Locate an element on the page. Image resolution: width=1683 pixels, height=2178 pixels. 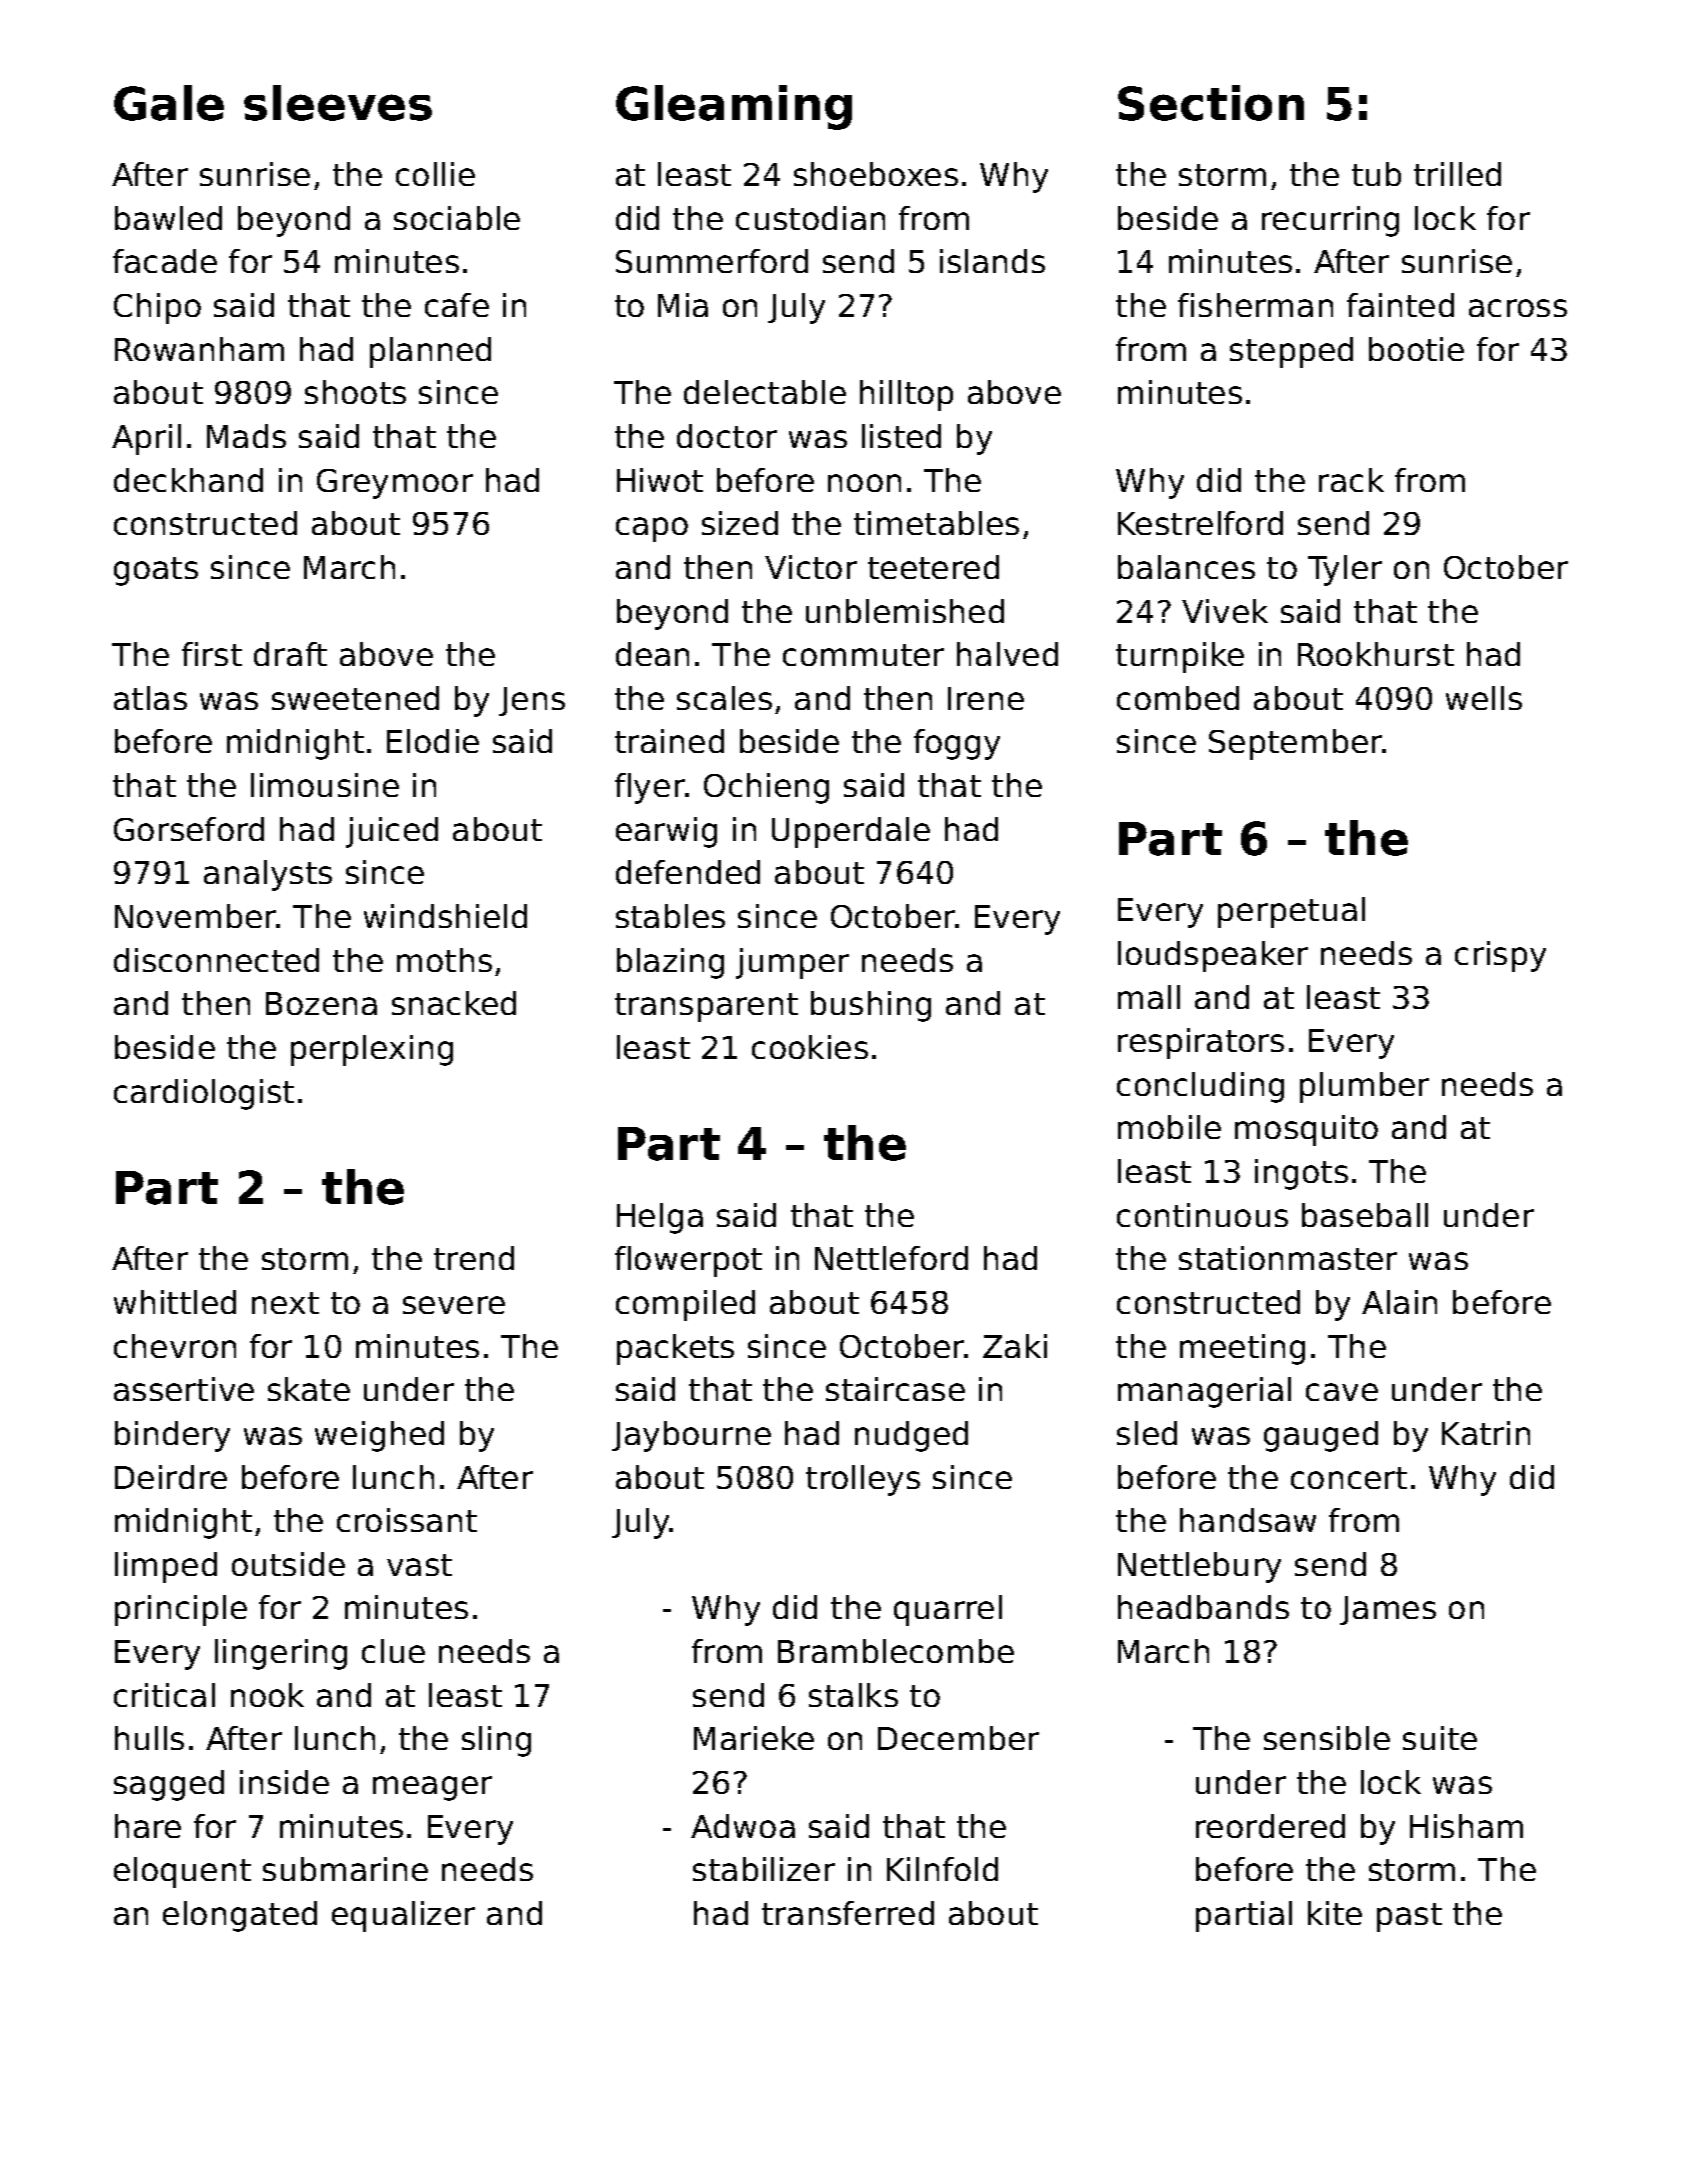
Nettleford is located at coordinates (891, 1258).
